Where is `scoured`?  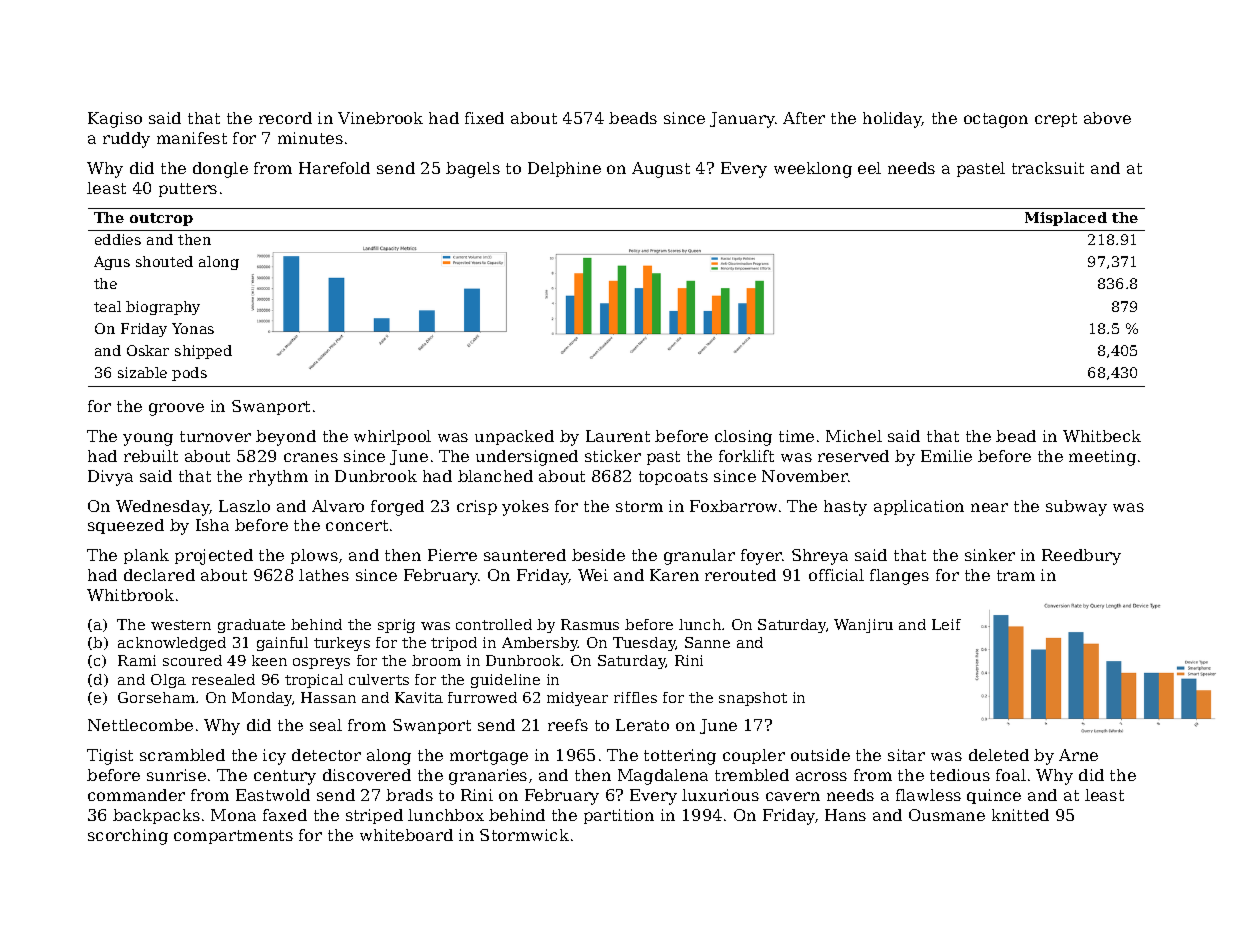 scoured is located at coordinates (192, 660).
